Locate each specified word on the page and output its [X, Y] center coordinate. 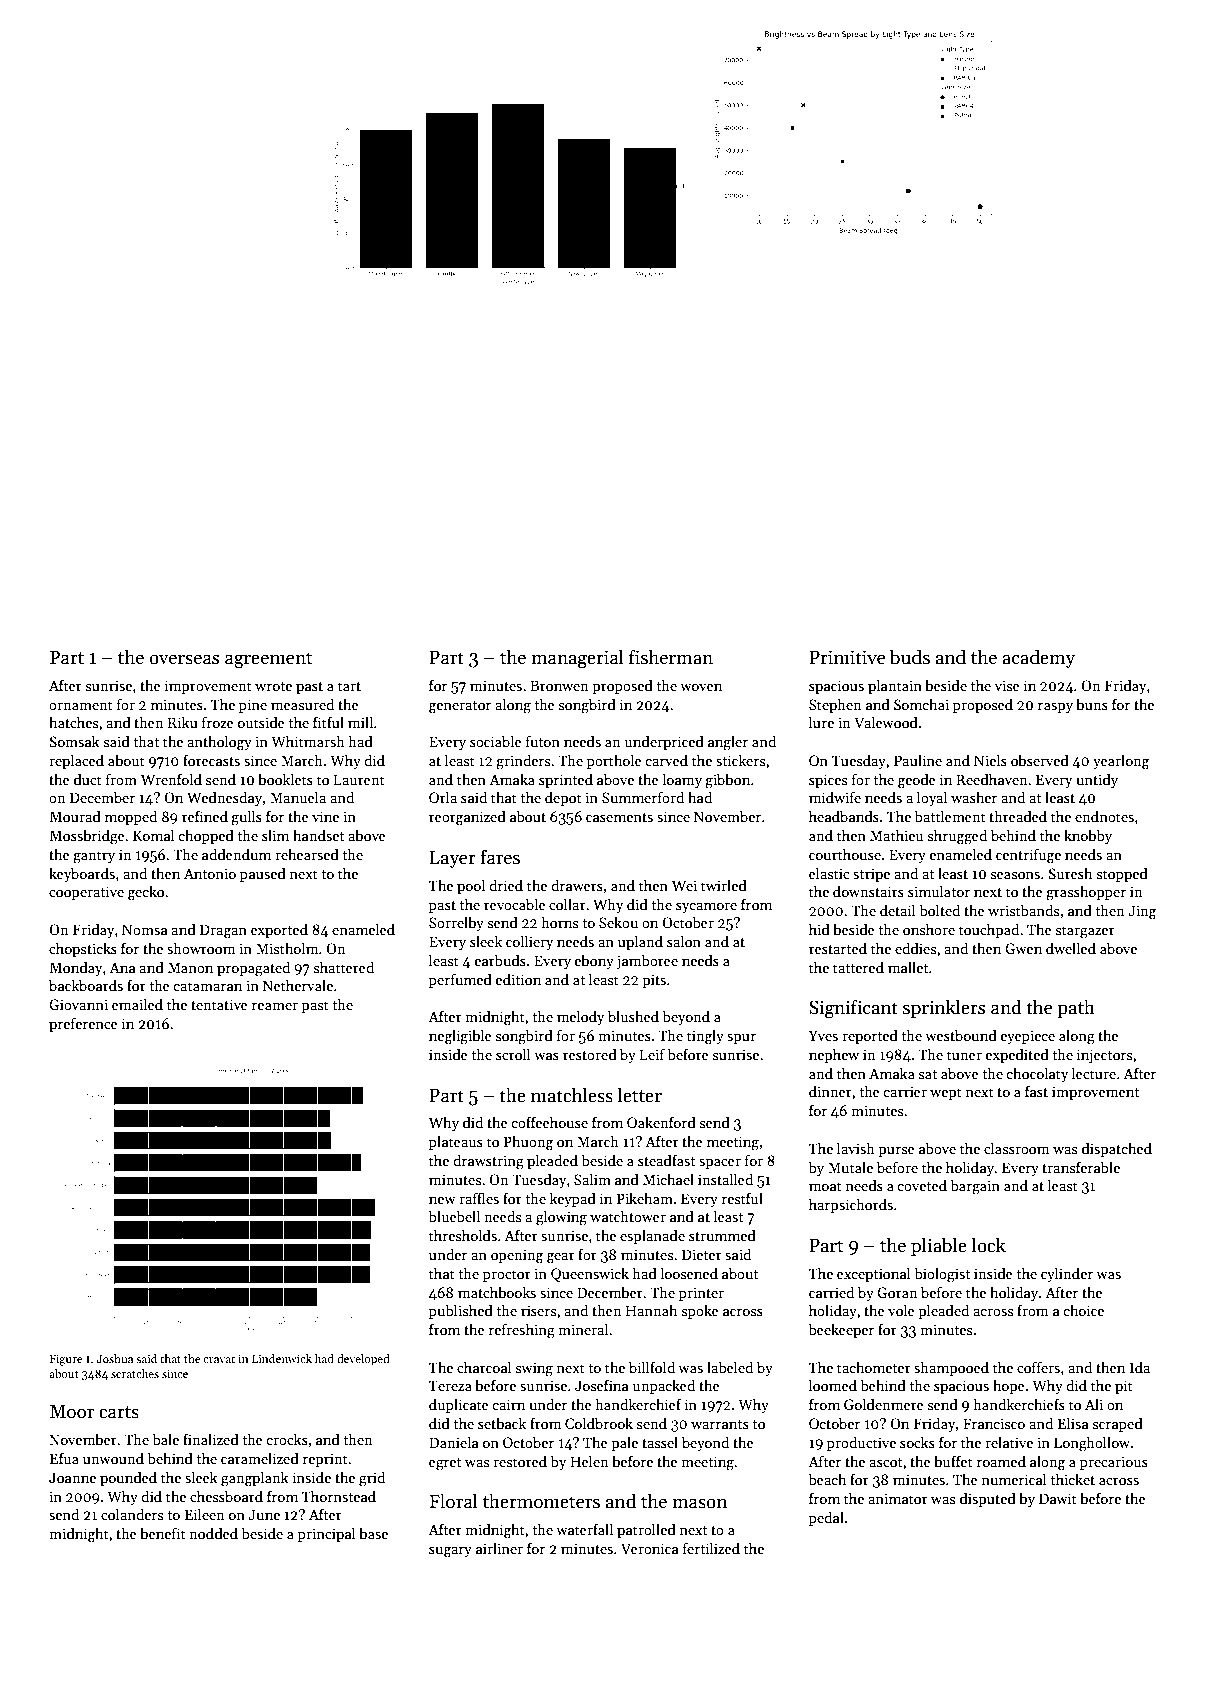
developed [363, 1360]
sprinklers [944, 1008]
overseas [184, 659]
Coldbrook [599, 1423]
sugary [450, 1552]
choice [1083, 1310]
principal [327, 1534]
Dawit [1058, 1498]
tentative [219, 1004]
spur [741, 1039]
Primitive [847, 657]
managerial [577, 659]
